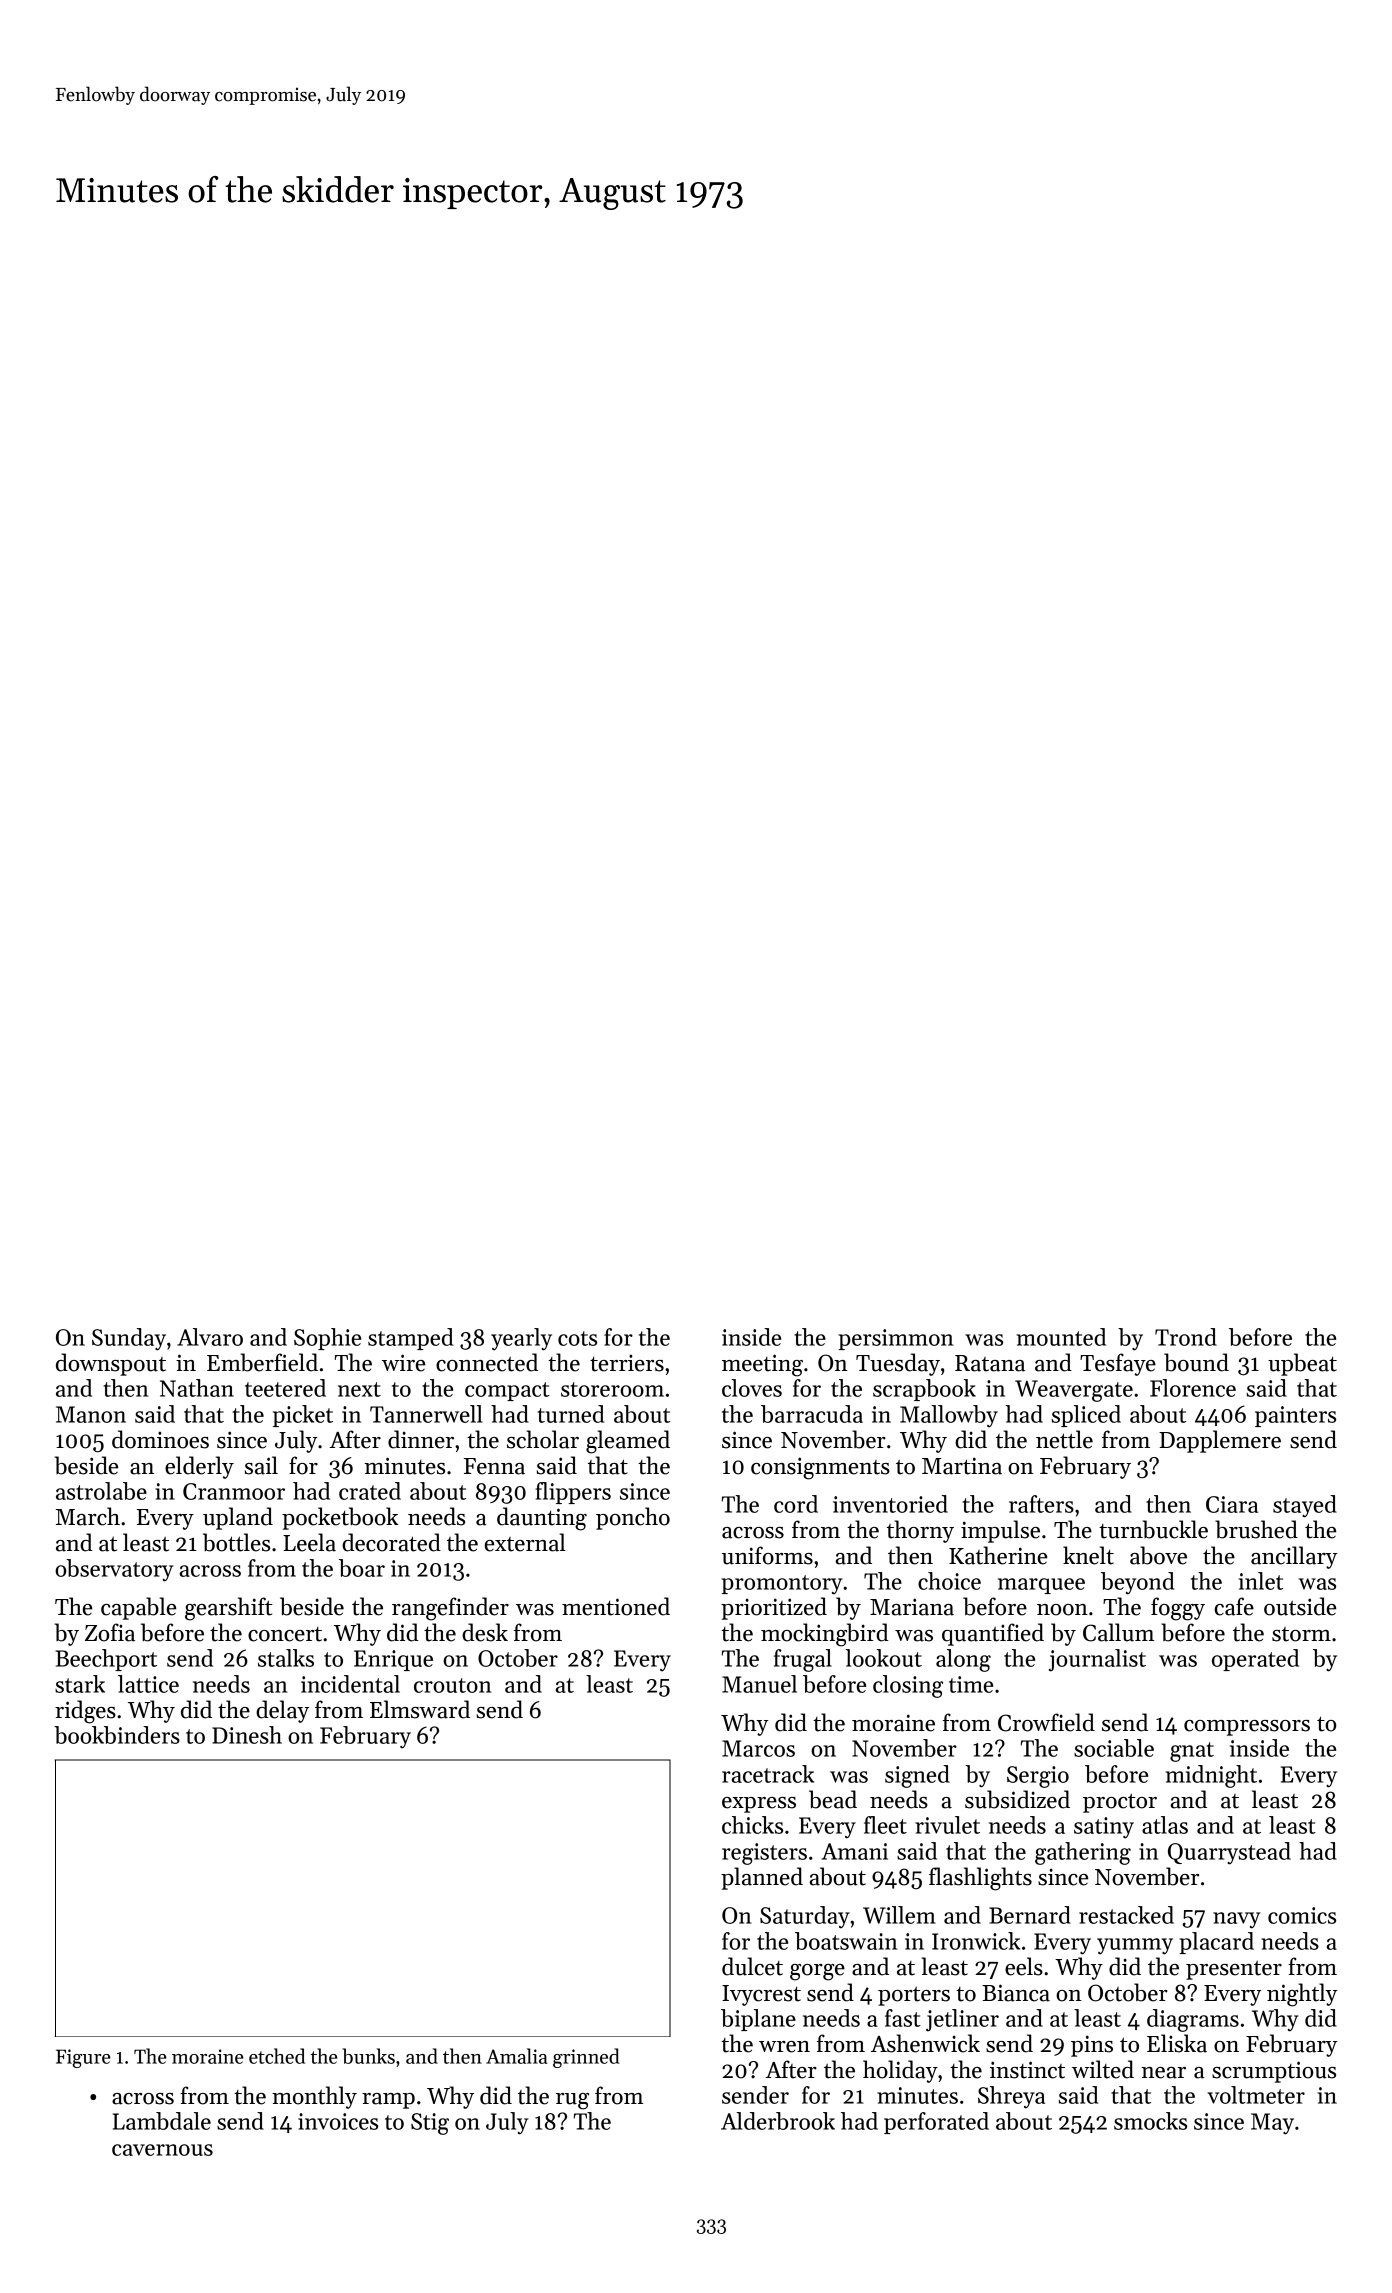 This screenshot has height=2293, width=1392. Describe the element at coordinates (129, 1339) in the screenshot. I see `Sunday` at that location.
